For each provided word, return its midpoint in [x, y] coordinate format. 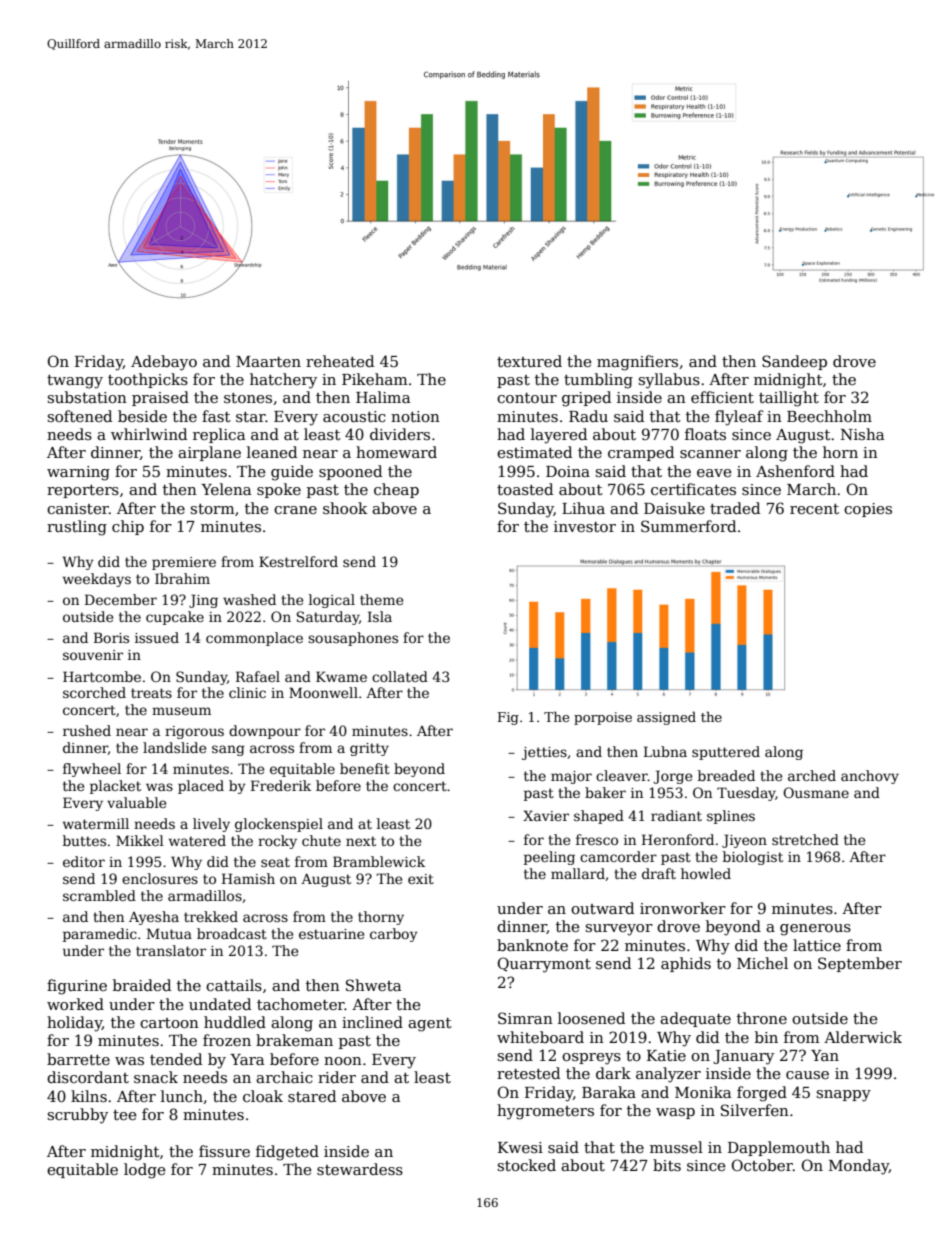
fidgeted [287, 1153]
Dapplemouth [779, 1148]
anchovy [870, 777]
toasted [525, 489]
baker [605, 792]
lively [211, 825]
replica [219, 435]
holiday [74, 1024]
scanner [710, 454]
